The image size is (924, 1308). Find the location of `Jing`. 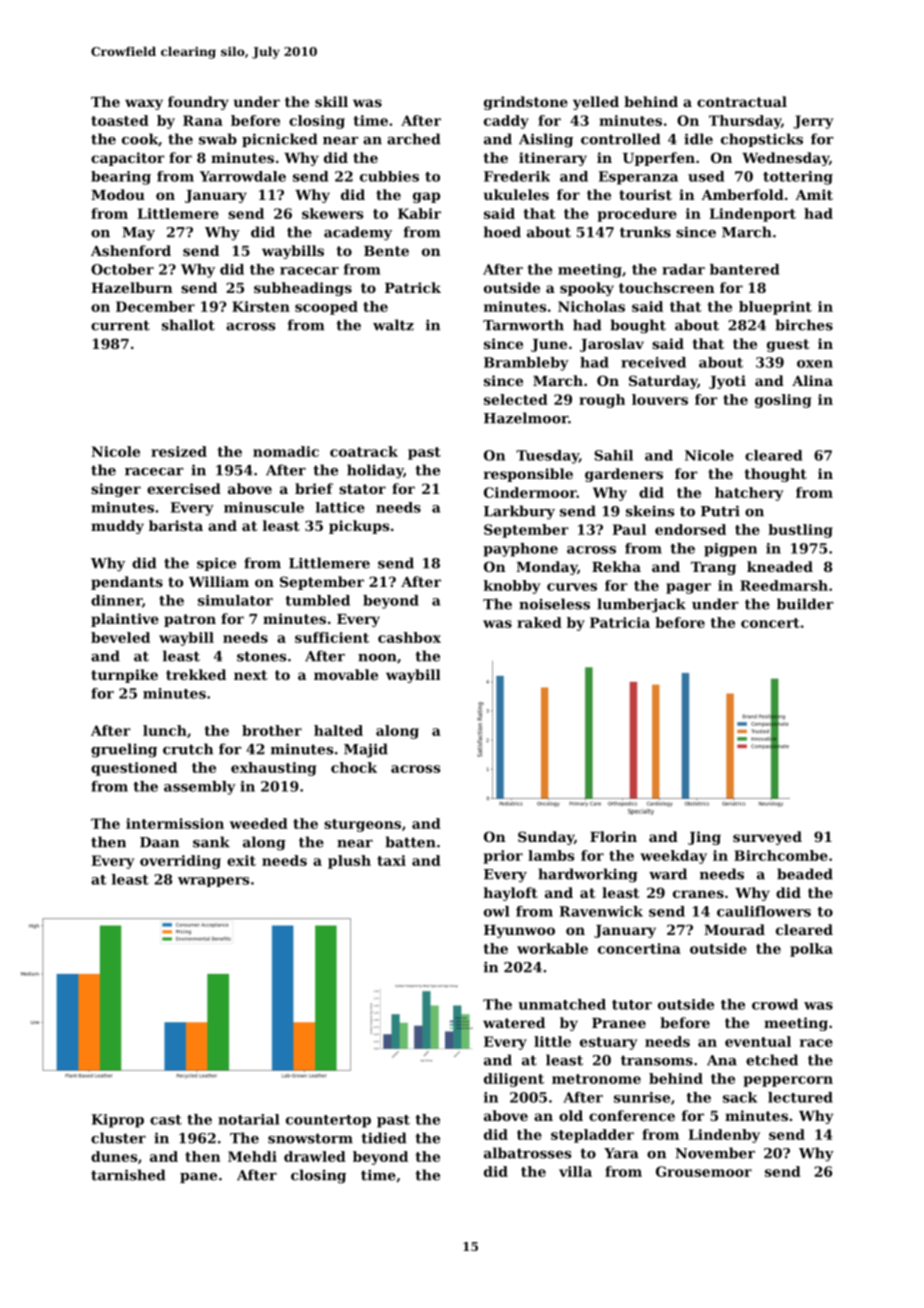

Jing is located at coordinates (704, 838).
